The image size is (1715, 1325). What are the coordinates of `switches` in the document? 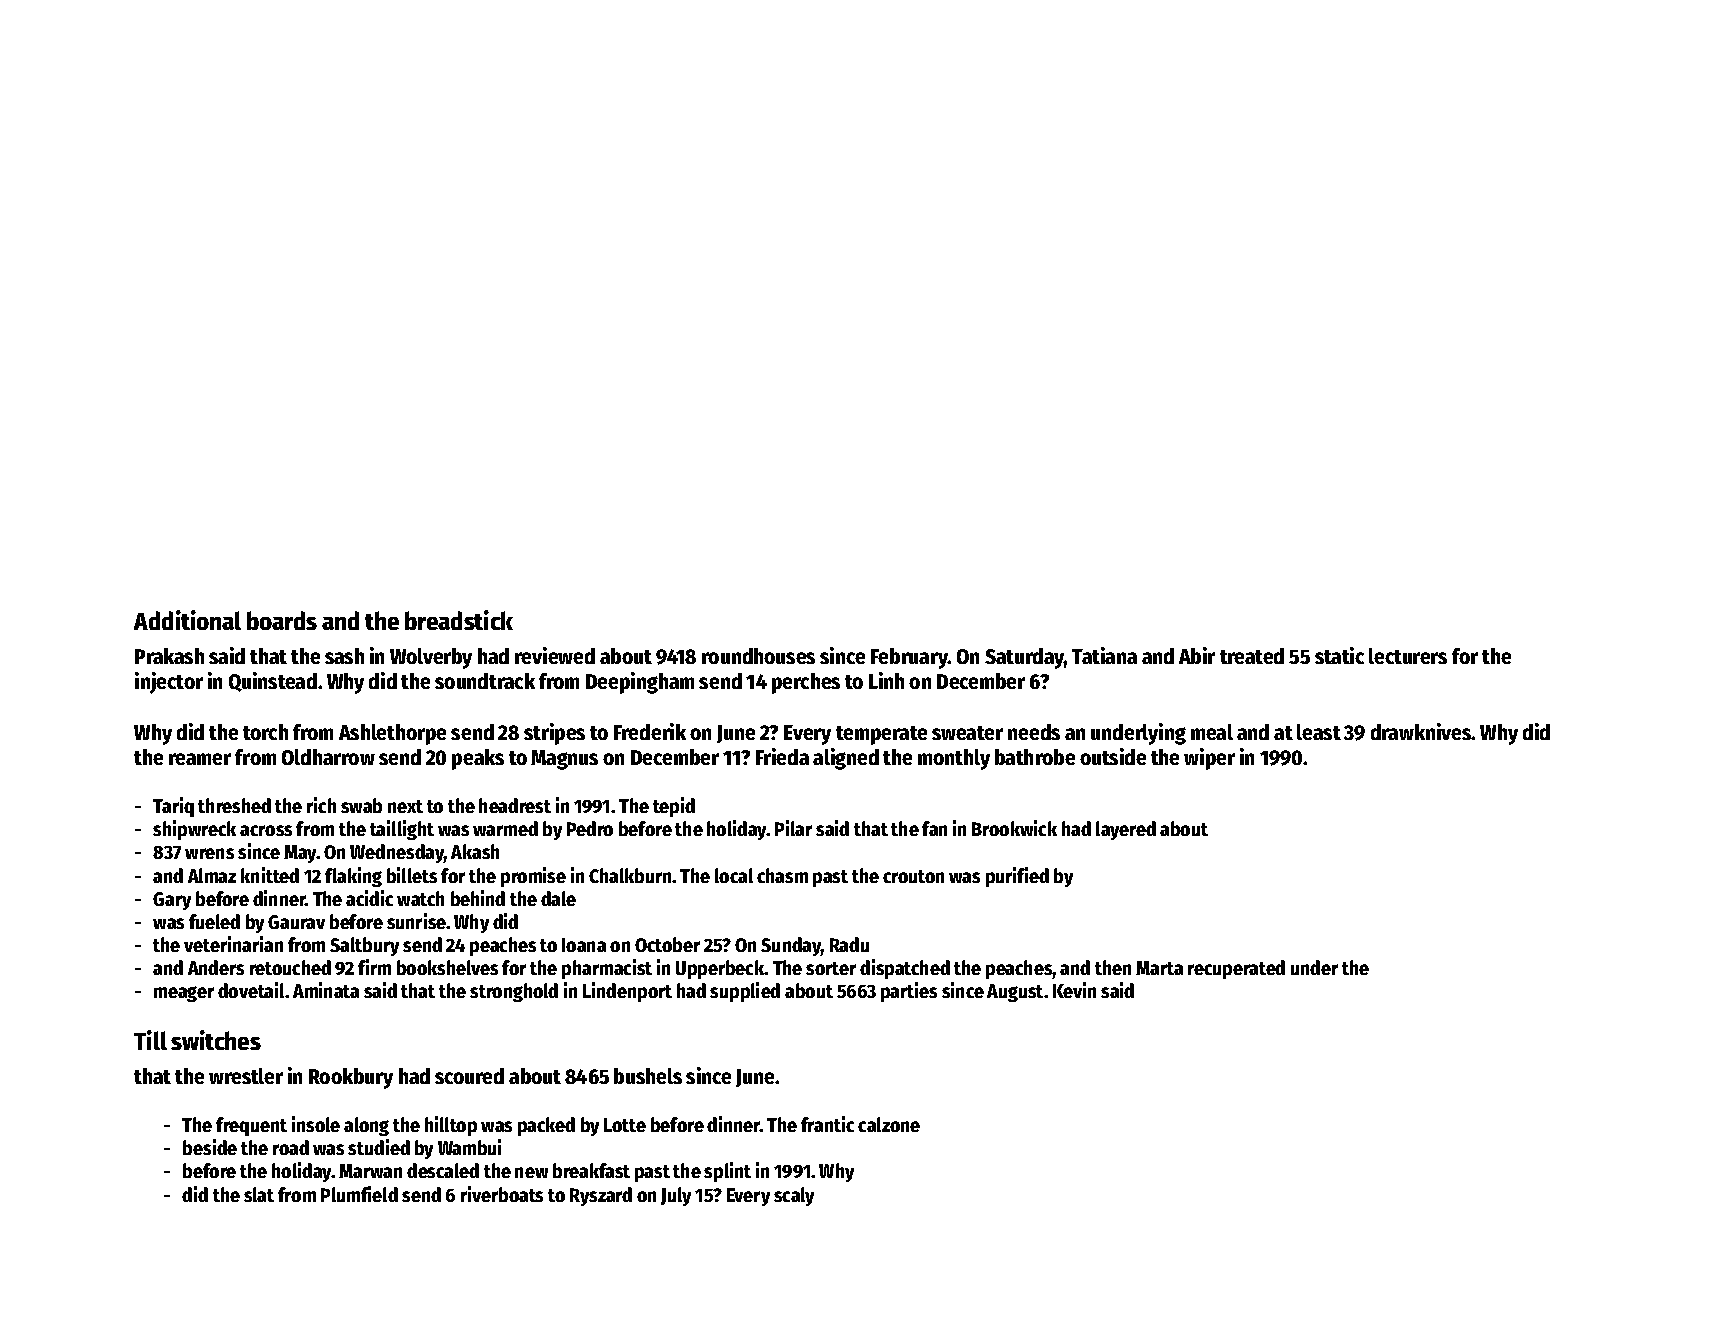 It's located at (216, 1040).
